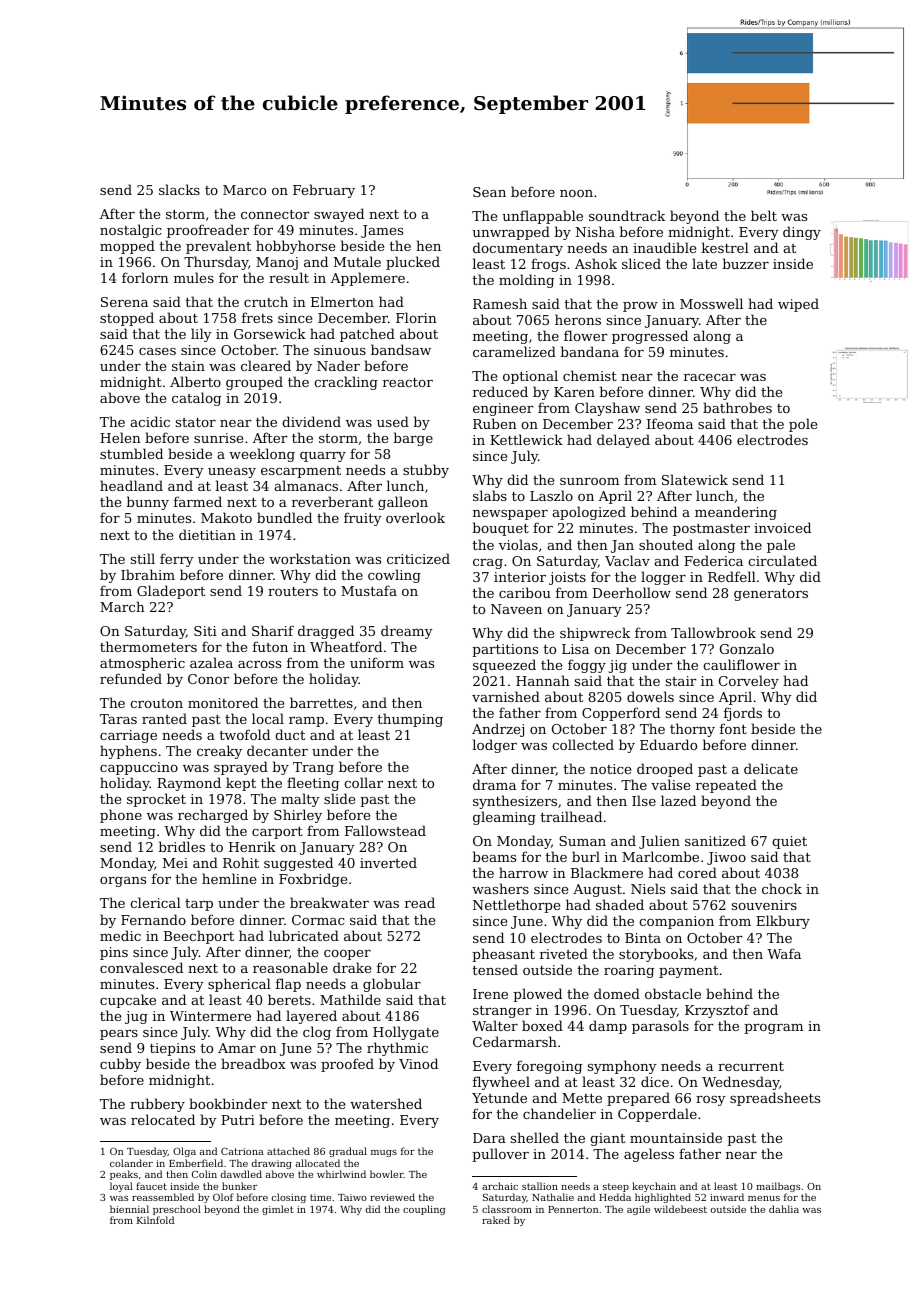 The height and width of the screenshot is (1308, 924). What do you see at coordinates (489, 192) in the screenshot?
I see `Sean` at bounding box center [489, 192].
